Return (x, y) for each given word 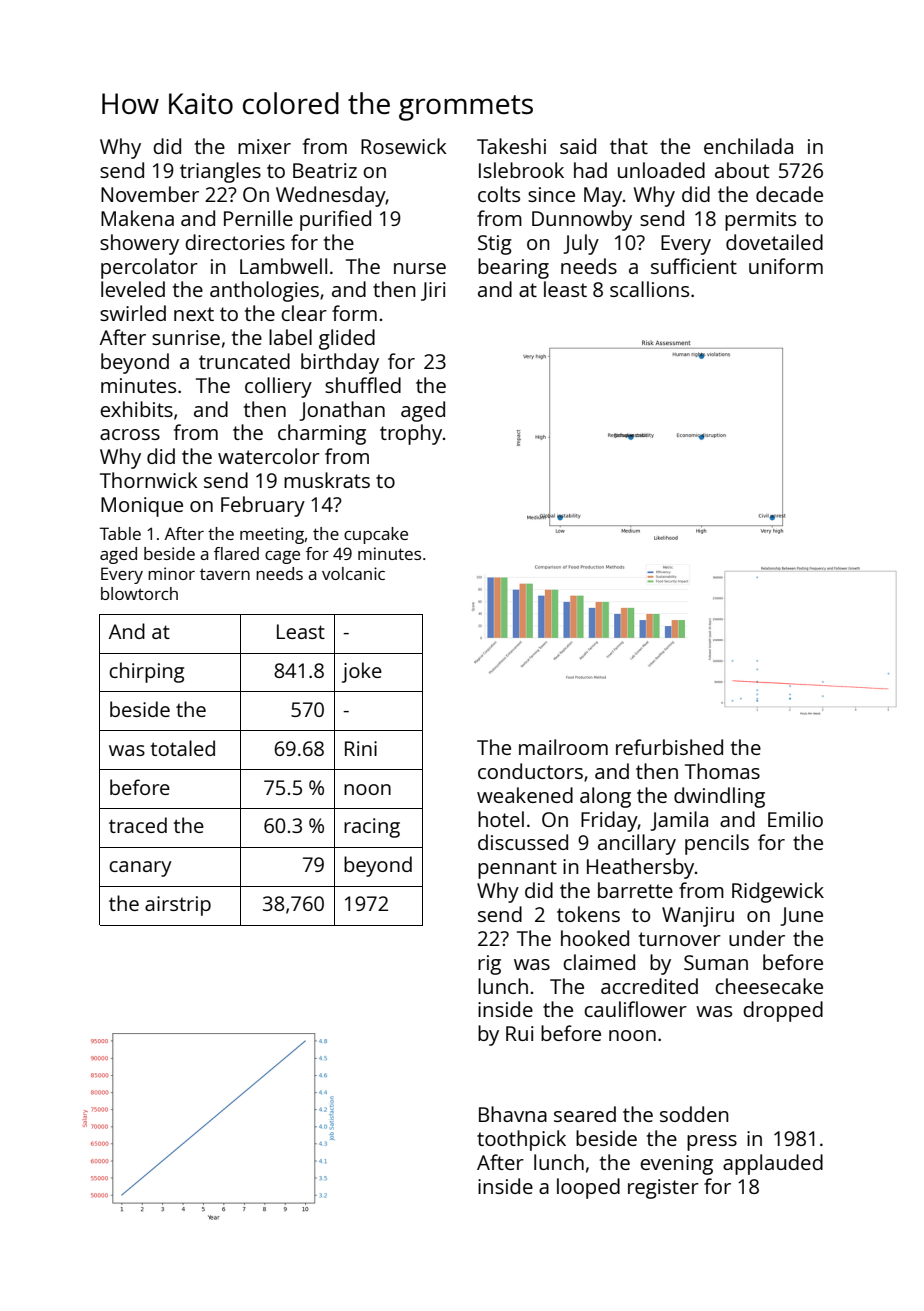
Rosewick (404, 146)
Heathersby (640, 868)
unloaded (661, 170)
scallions (649, 289)
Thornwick (149, 480)
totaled (182, 748)
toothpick (521, 1140)
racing (372, 828)
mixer (264, 146)
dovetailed (774, 242)
